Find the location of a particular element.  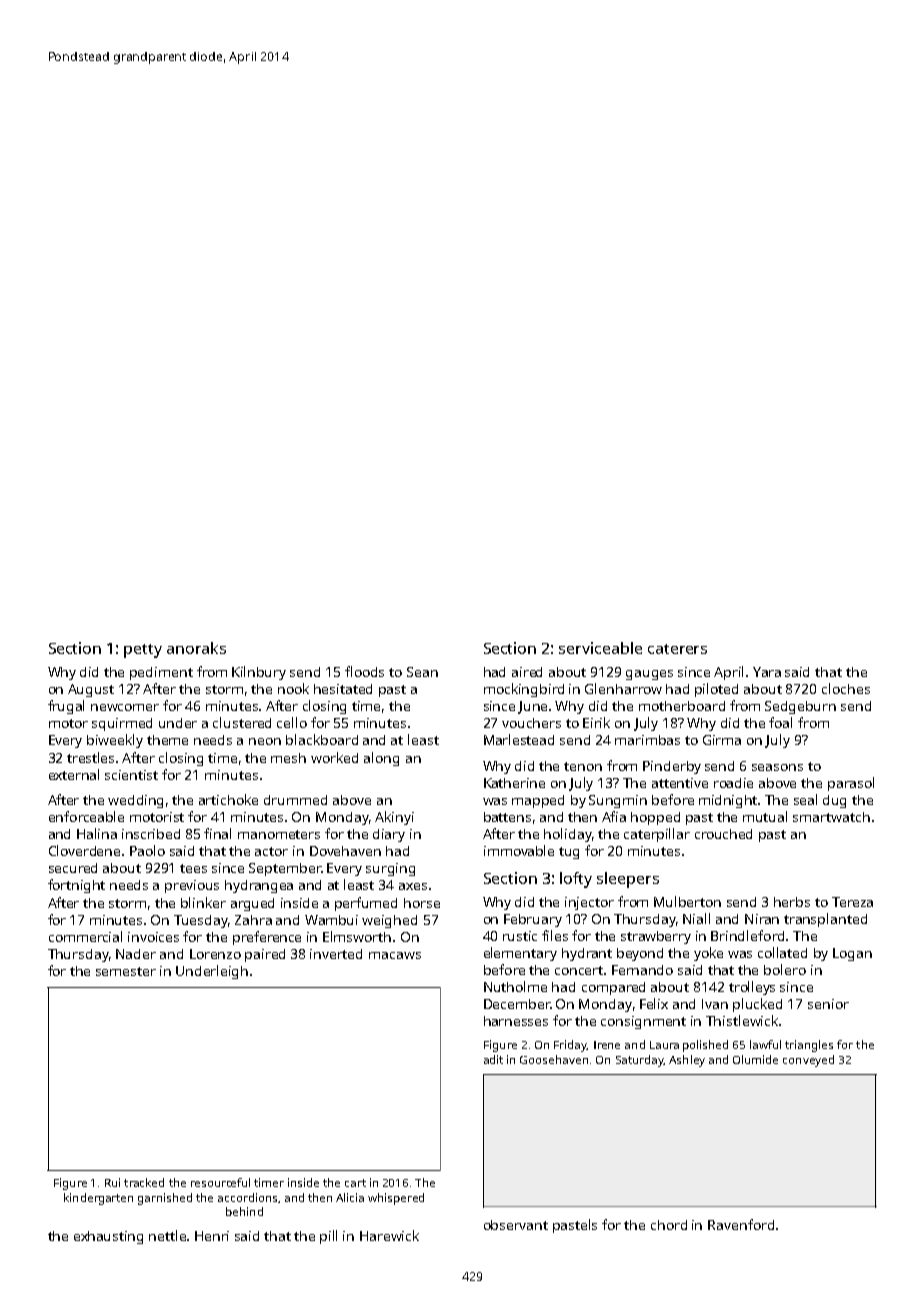

Ravenford is located at coordinates (741, 1224).
